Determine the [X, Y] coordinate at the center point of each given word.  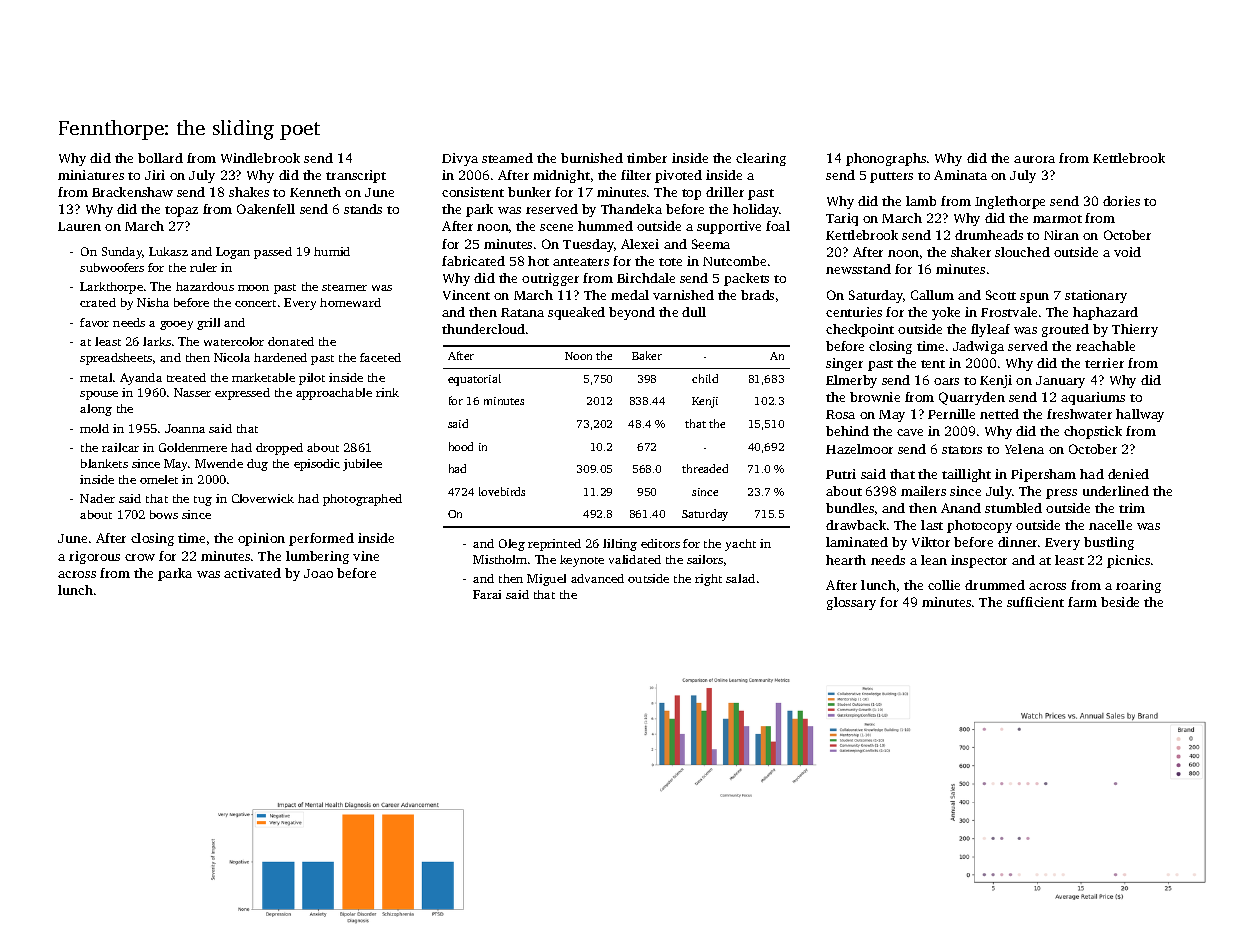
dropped [279, 449]
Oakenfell [266, 209]
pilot [312, 379]
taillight [966, 475]
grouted [1065, 330]
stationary [1096, 296]
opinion [261, 539]
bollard [160, 158]
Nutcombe [734, 261]
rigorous [94, 557]
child [705, 378]
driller [725, 192]
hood [461, 446]
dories [1121, 201]
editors [660, 543]
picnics [1128, 561]
